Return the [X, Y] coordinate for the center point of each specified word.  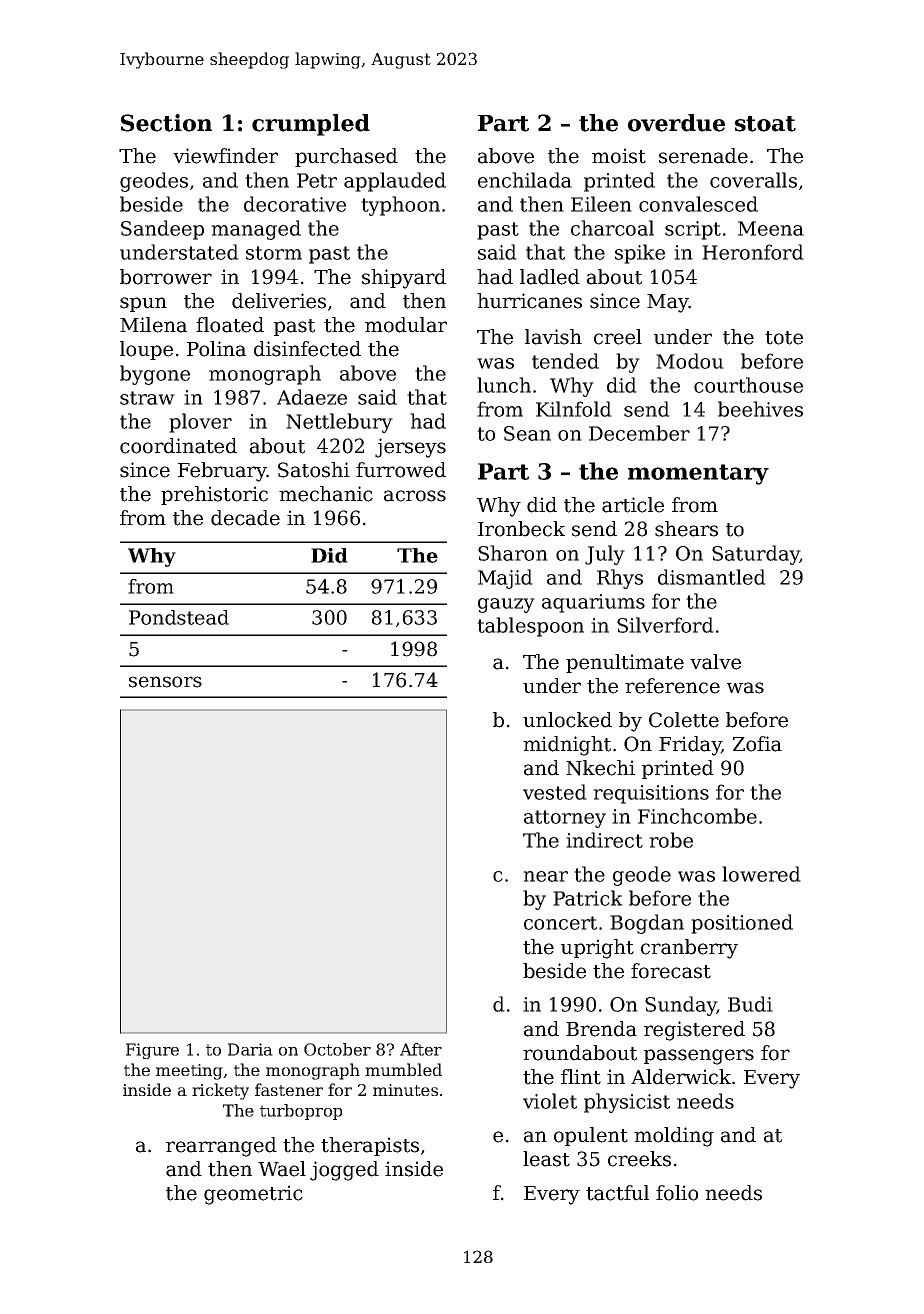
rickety [220, 1091]
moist [619, 156]
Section [166, 123]
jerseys [410, 448]
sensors [165, 682]
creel [618, 337]
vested [555, 792]
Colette [684, 720]
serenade [703, 156]
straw [147, 398]
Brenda [601, 1029]
